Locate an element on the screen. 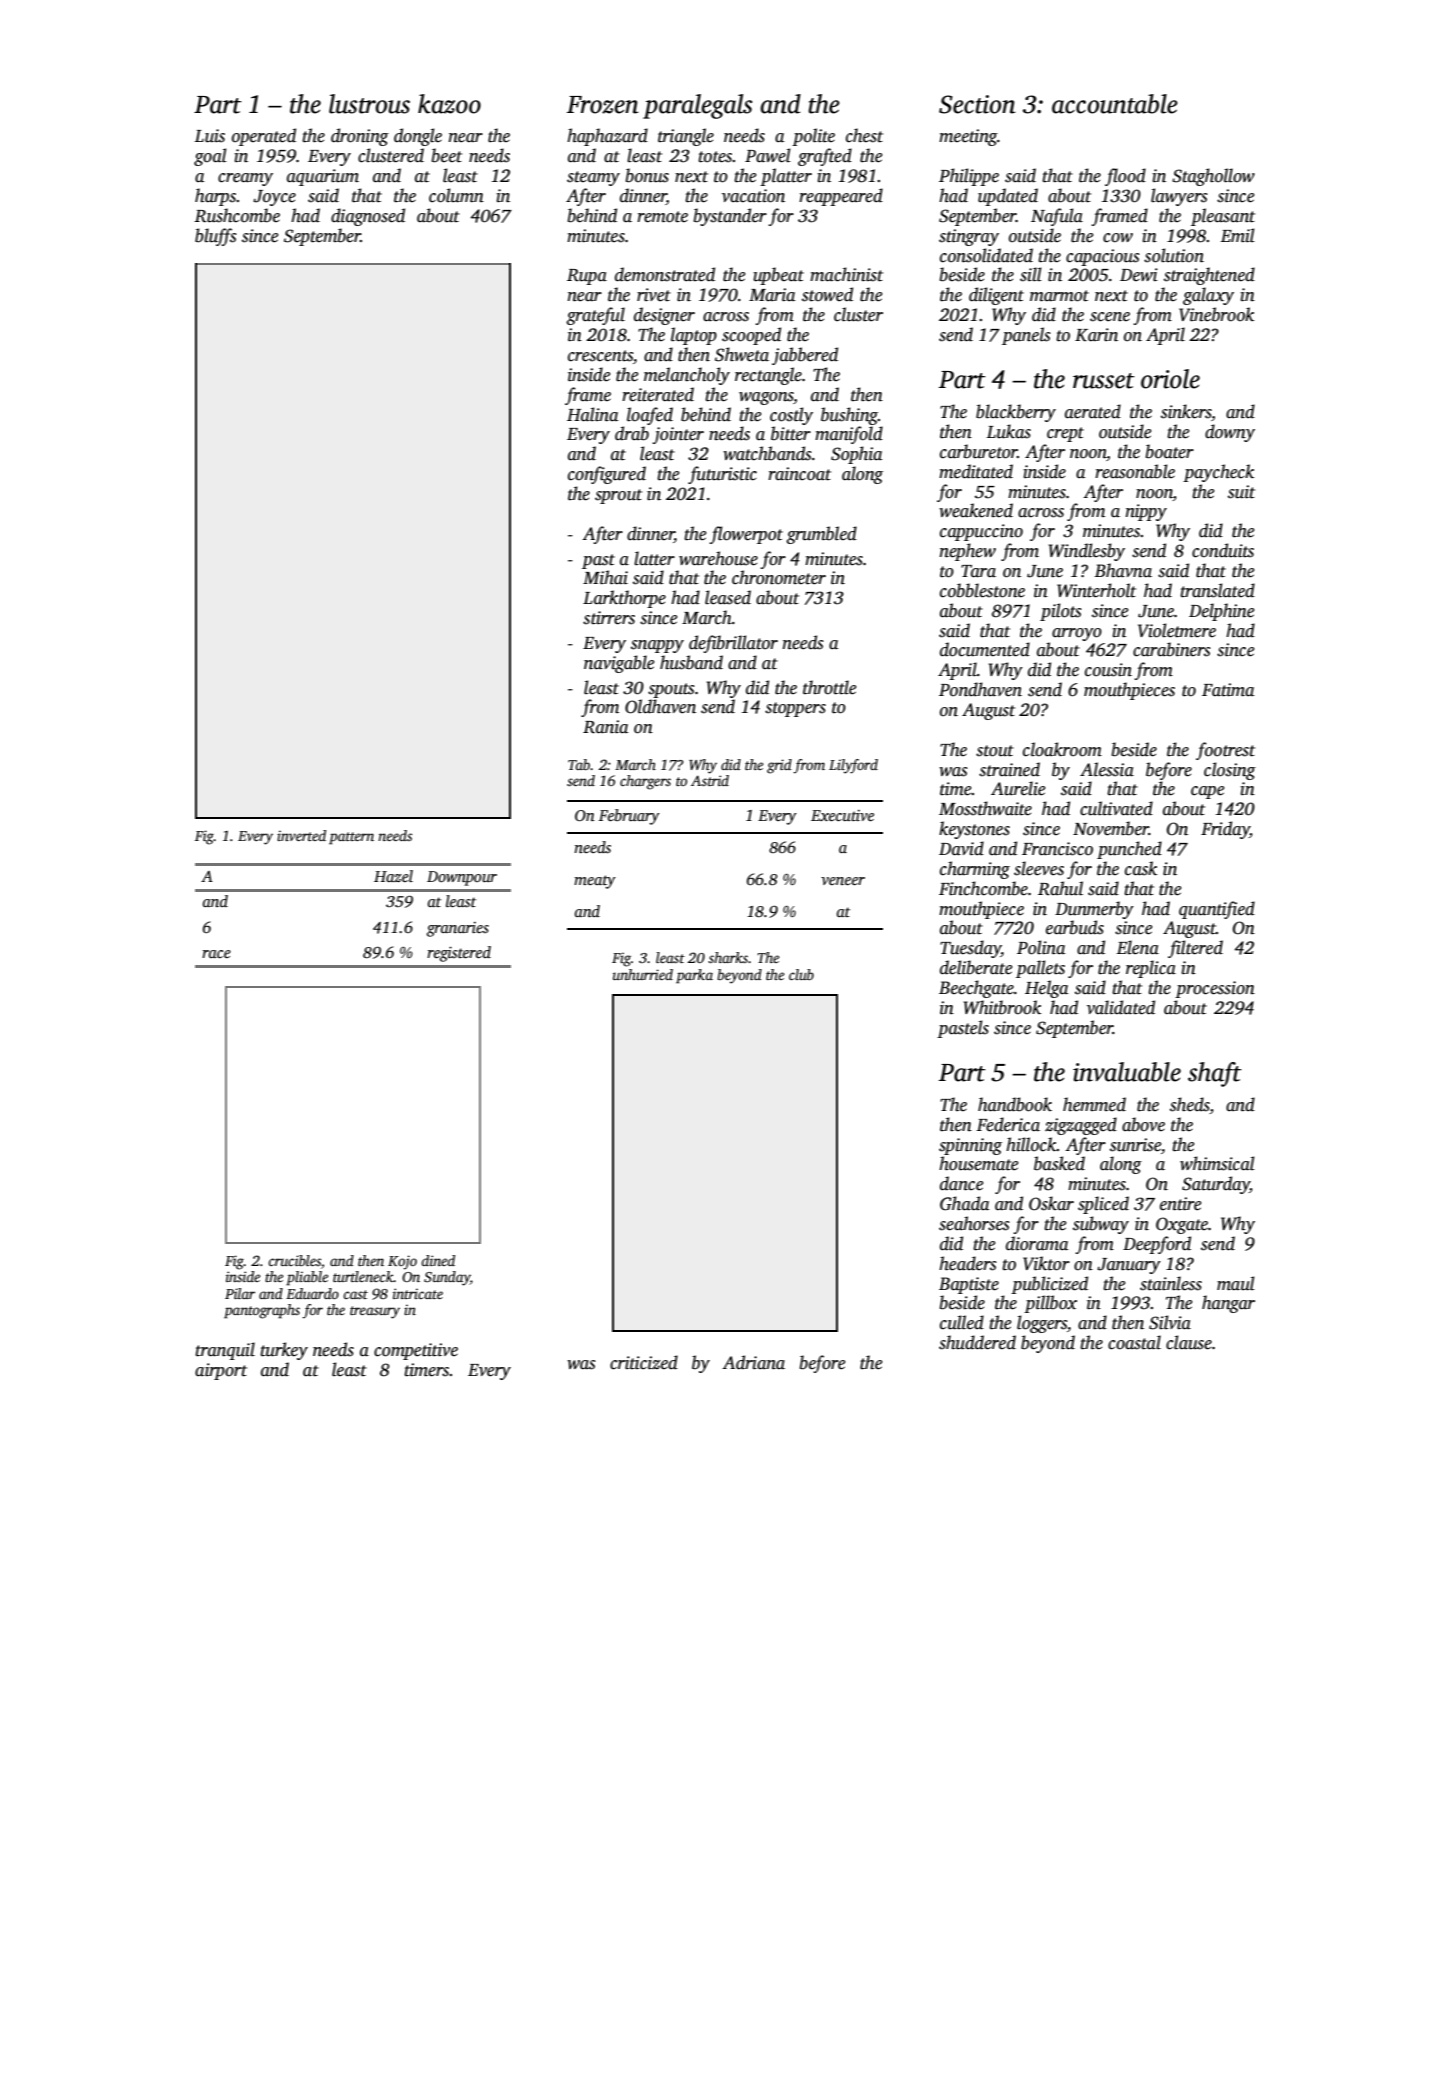 Image resolution: width=1450 pixels, height=2100 pixels. inverted is located at coordinates (301, 835).
